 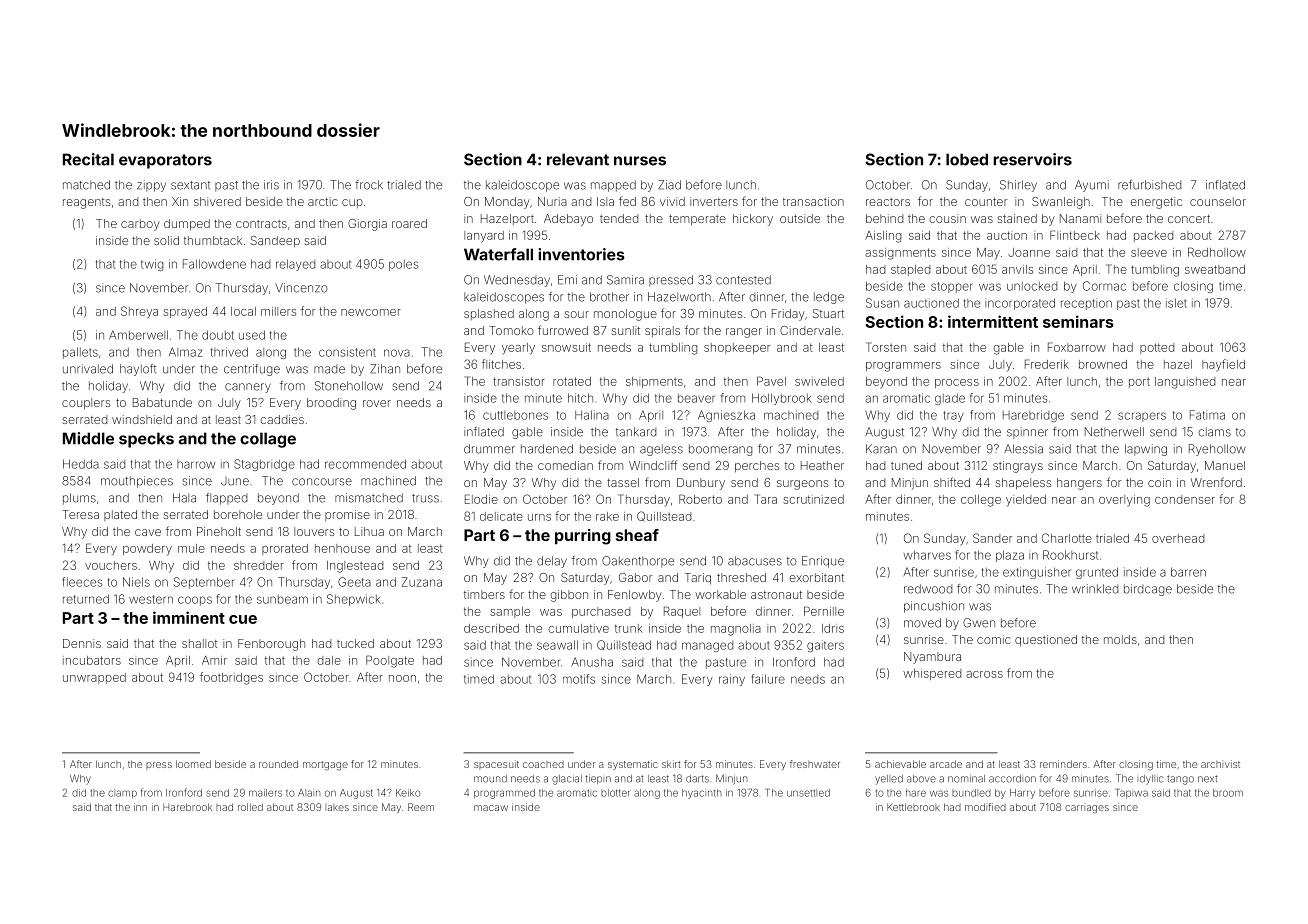 I want to click on Recital, so click(x=88, y=159).
